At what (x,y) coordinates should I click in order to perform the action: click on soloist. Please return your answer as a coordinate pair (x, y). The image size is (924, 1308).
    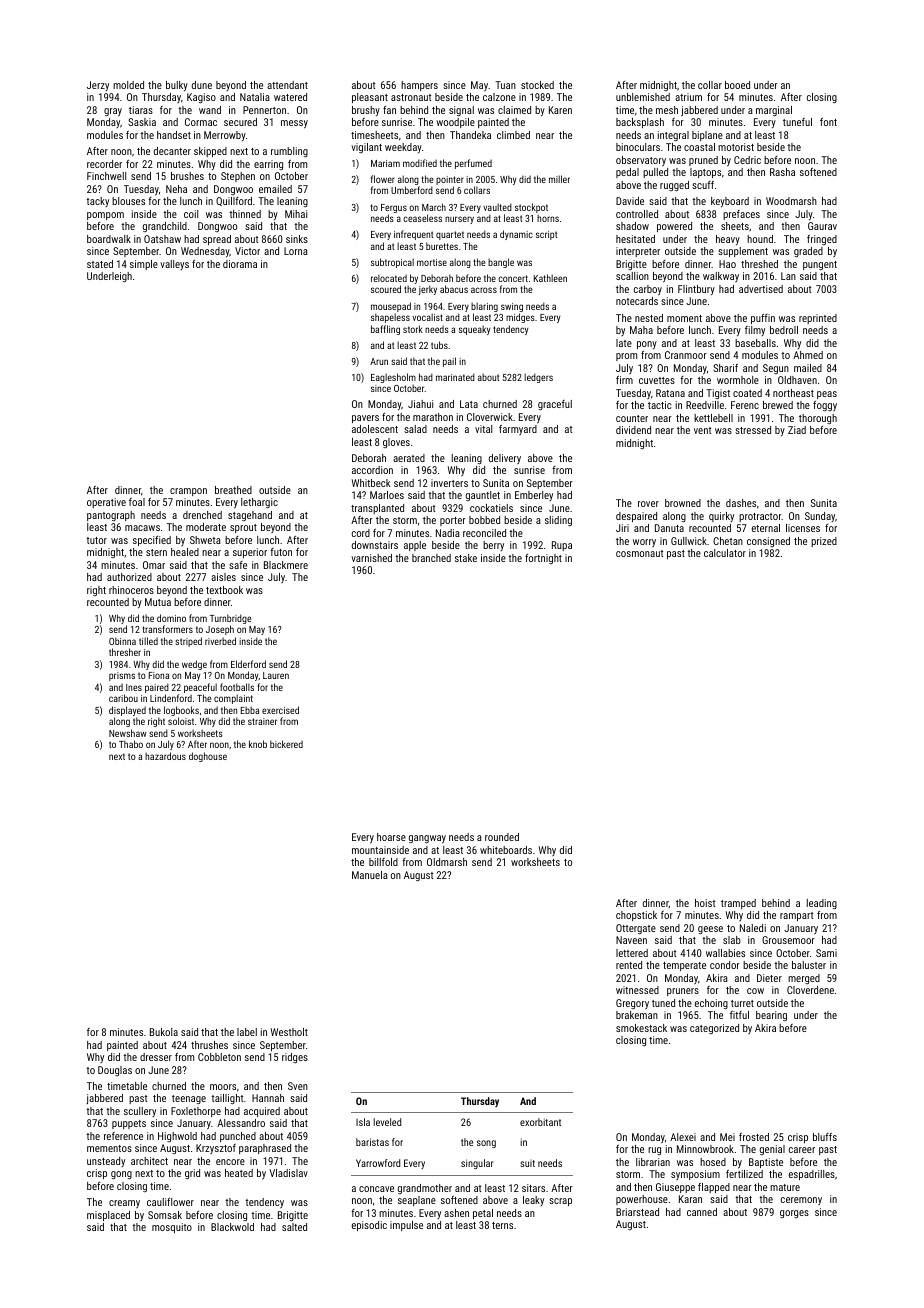
    Looking at the image, I should click on (181, 721).
